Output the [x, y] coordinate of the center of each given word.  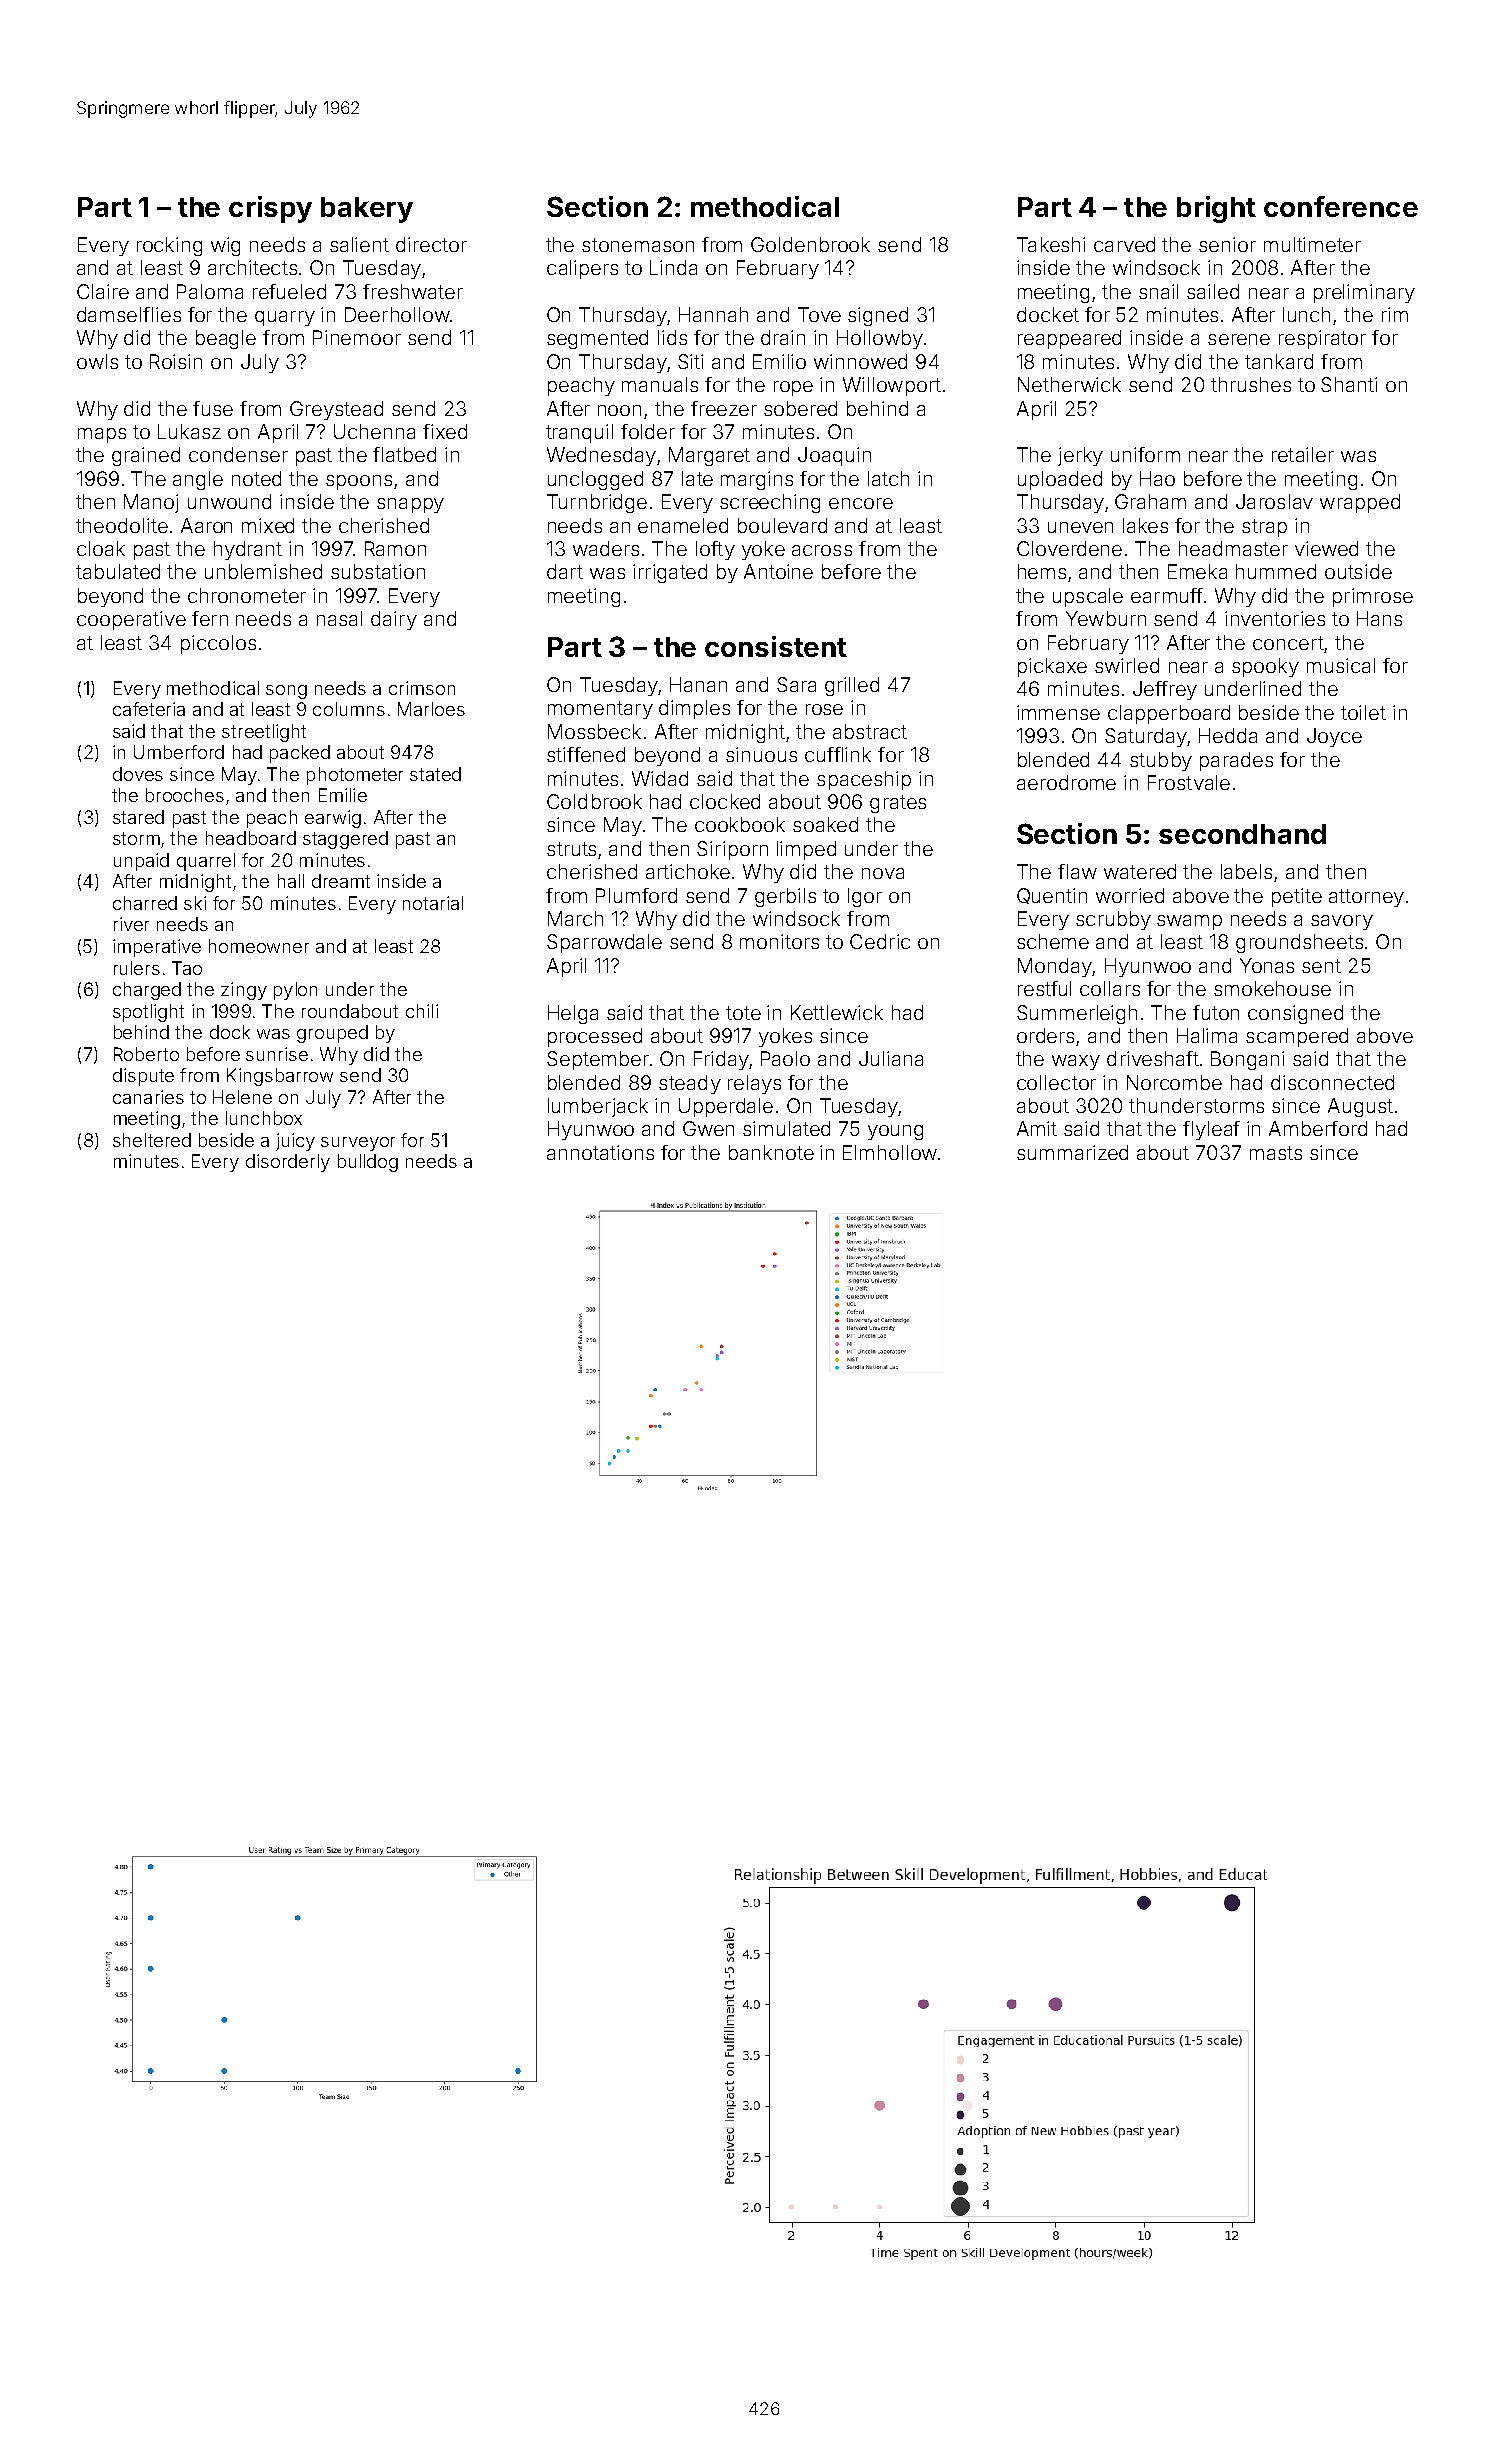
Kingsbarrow [280, 1077]
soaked [825, 824]
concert [1288, 643]
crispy [270, 209]
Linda [673, 267]
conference [1341, 206]
